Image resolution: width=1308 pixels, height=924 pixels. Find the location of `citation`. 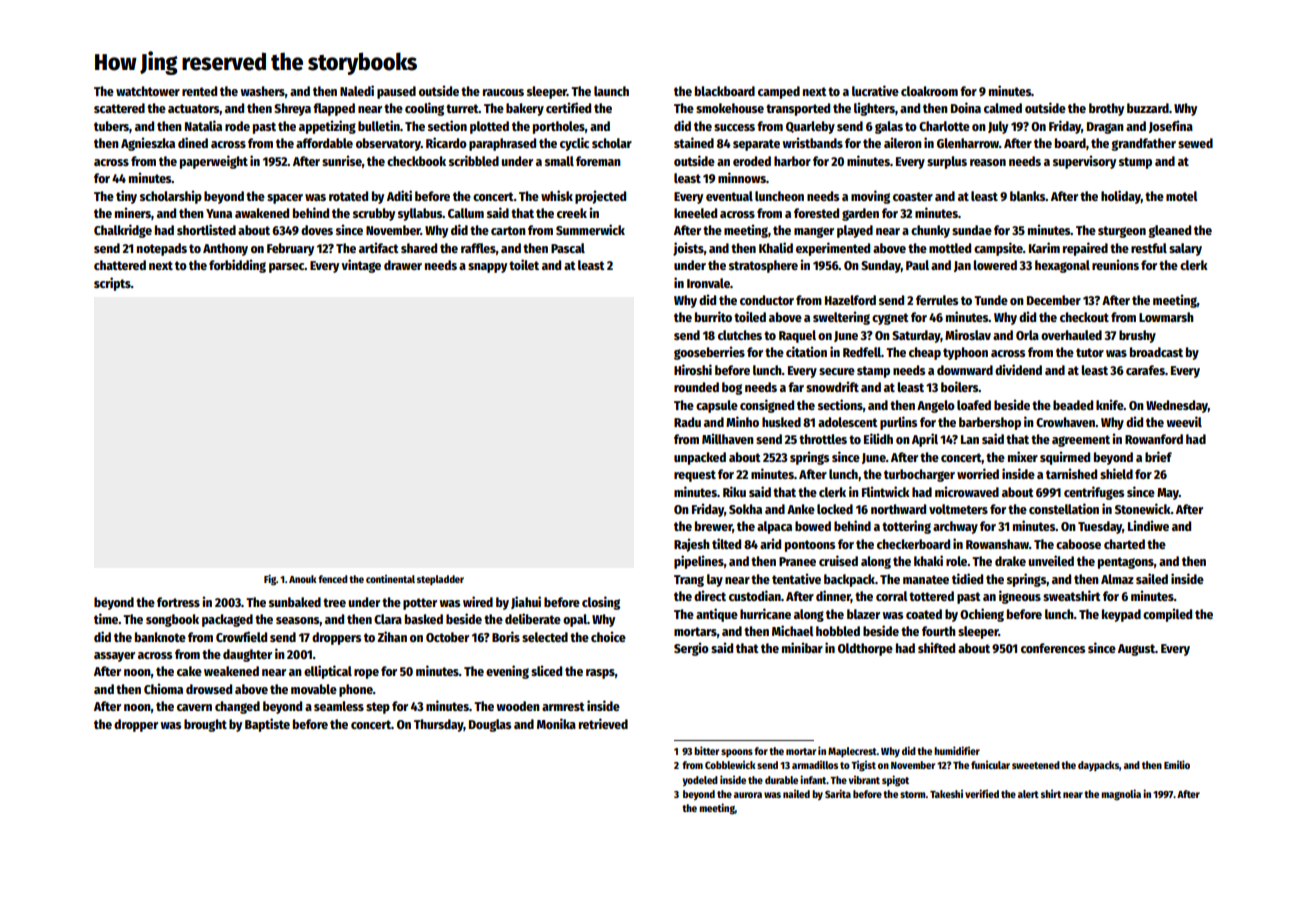

citation is located at coordinates (806, 351).
